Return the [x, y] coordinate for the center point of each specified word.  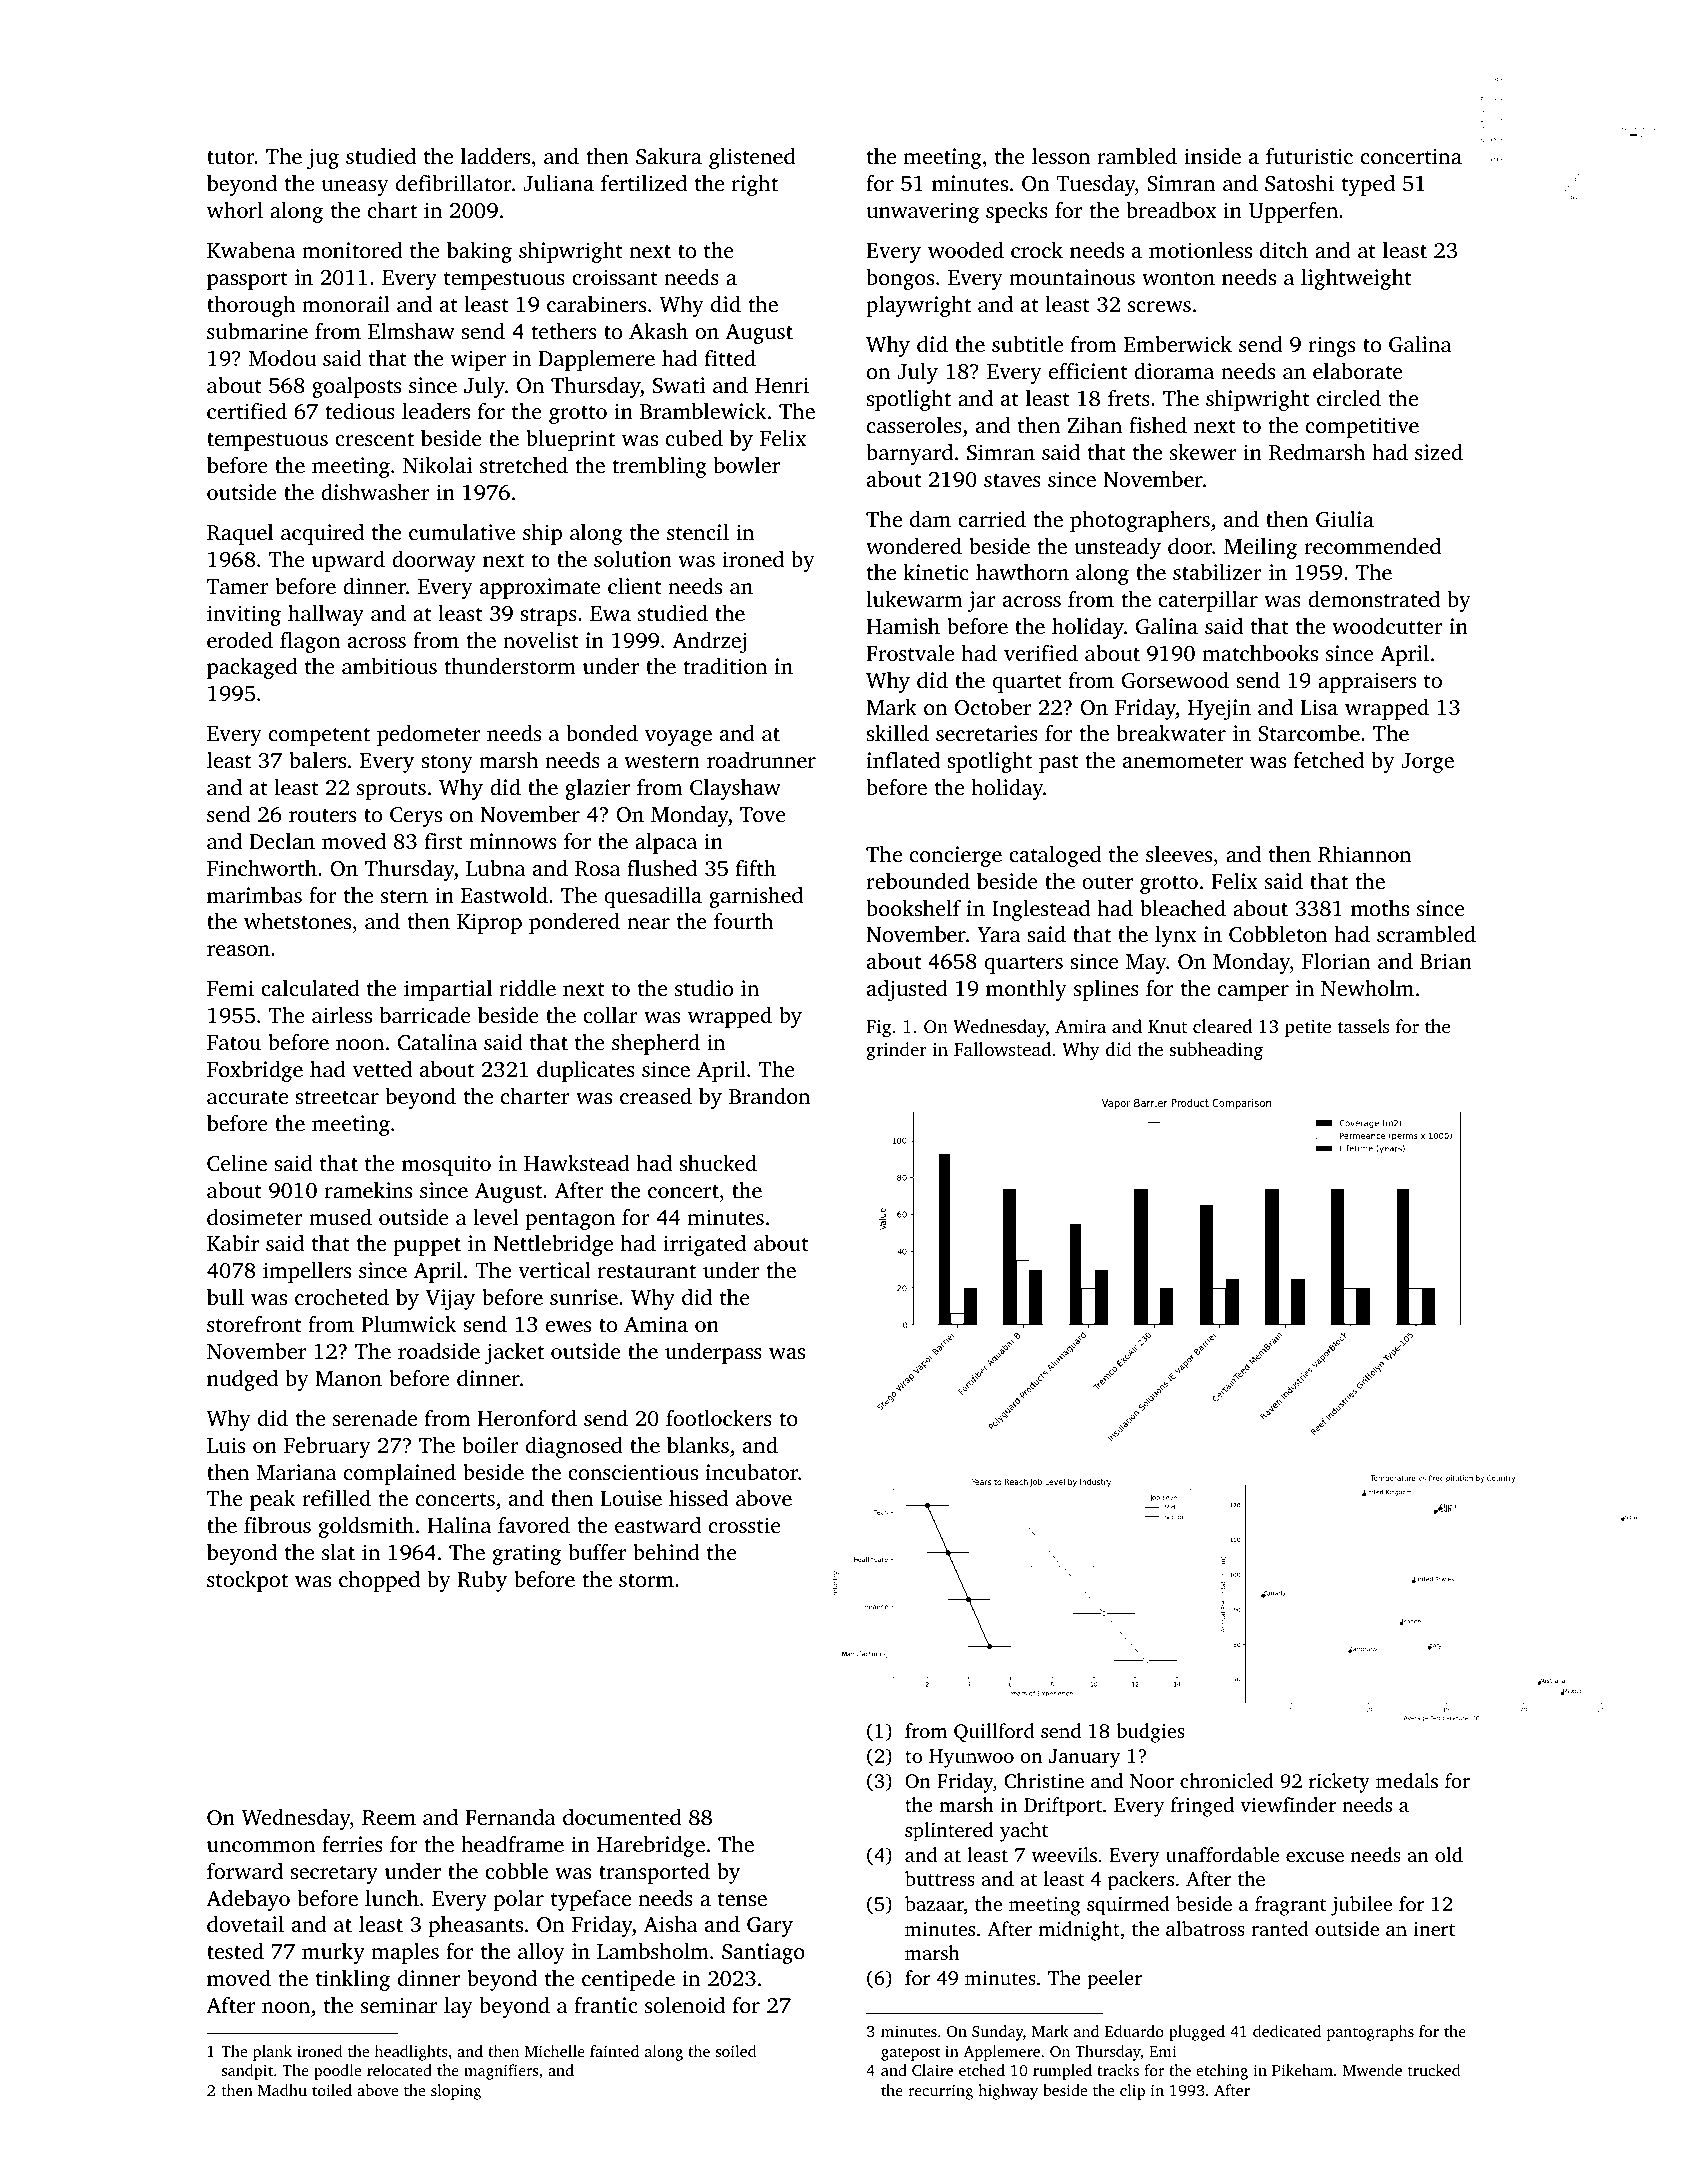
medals [1407, 1780]
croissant [615, 277]
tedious [360, 411]
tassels [1363, 1026]
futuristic [1309, 156]
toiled [332, 2090]
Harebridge [651, 1846]
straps [548, 617]
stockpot [247, 1581]
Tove [763, 814]
